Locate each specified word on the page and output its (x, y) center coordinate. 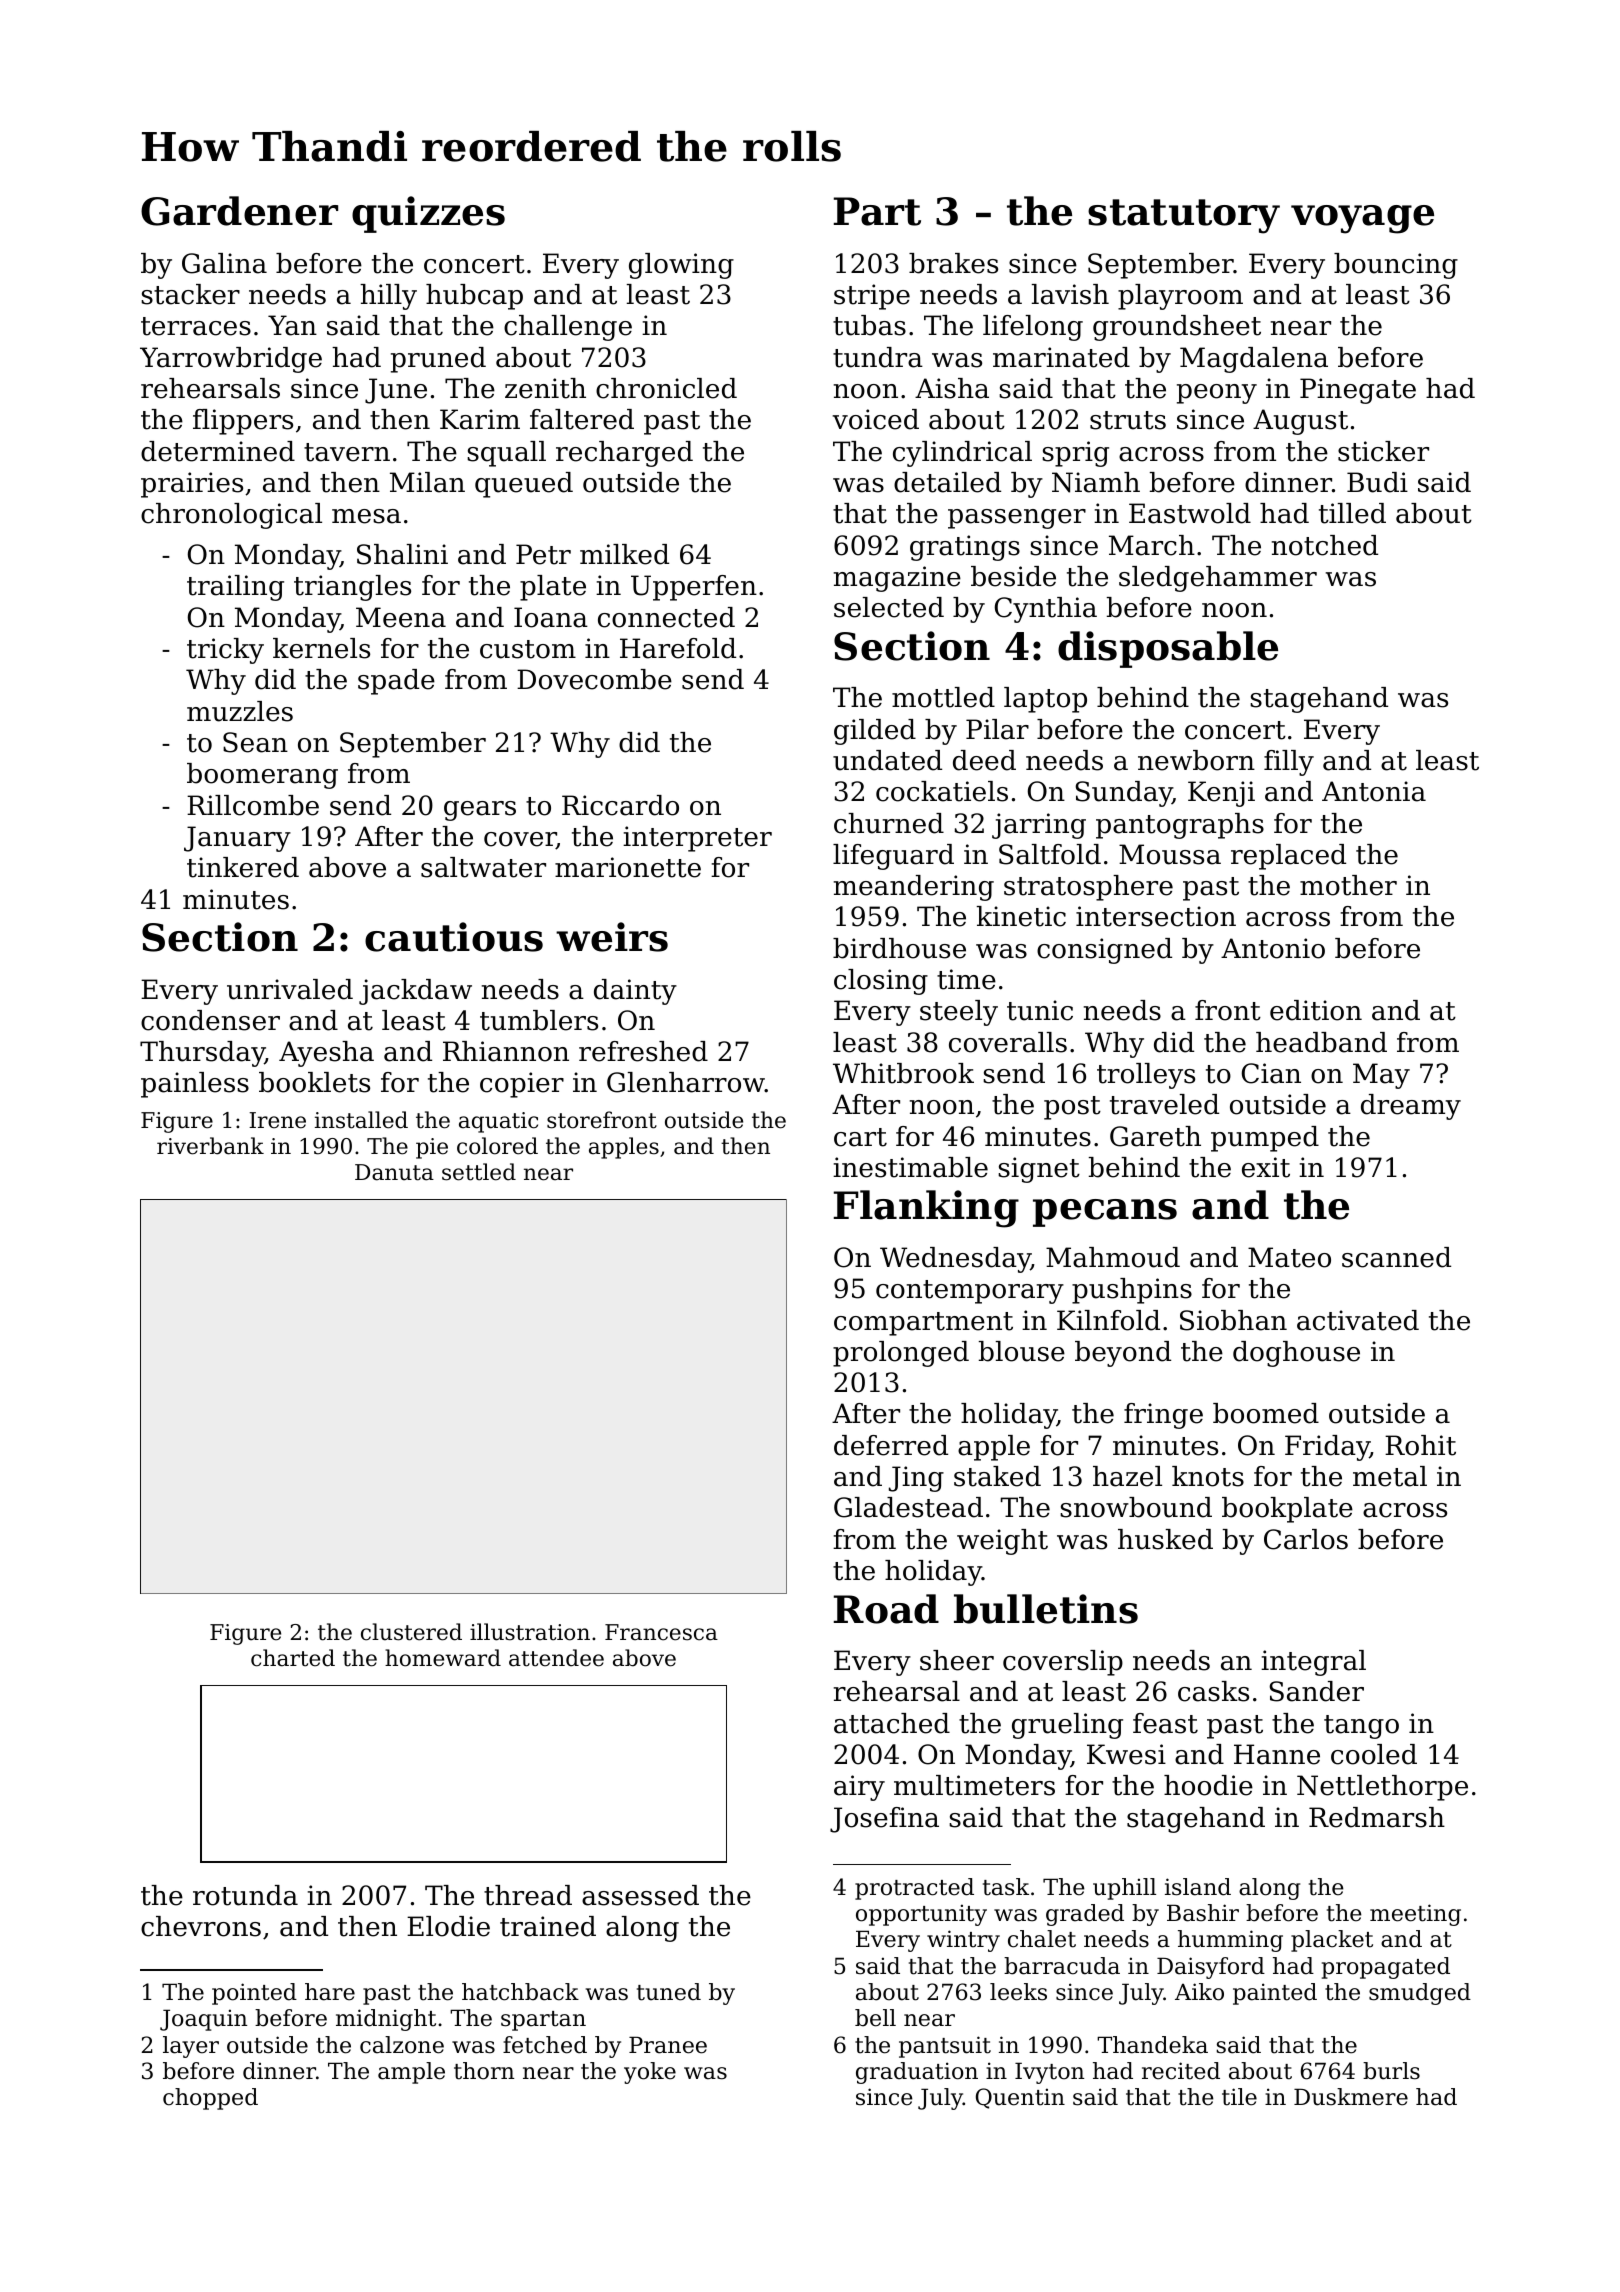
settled (479, 1172)
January (237, 839)
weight (1002, 1542)
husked (1165, 1539)
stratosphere (1088, 888)
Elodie (448, 1926)
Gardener (239, 211)
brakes (953, 263)
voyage (1362, 219)
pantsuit (945, 2047)
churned (889, 823)
